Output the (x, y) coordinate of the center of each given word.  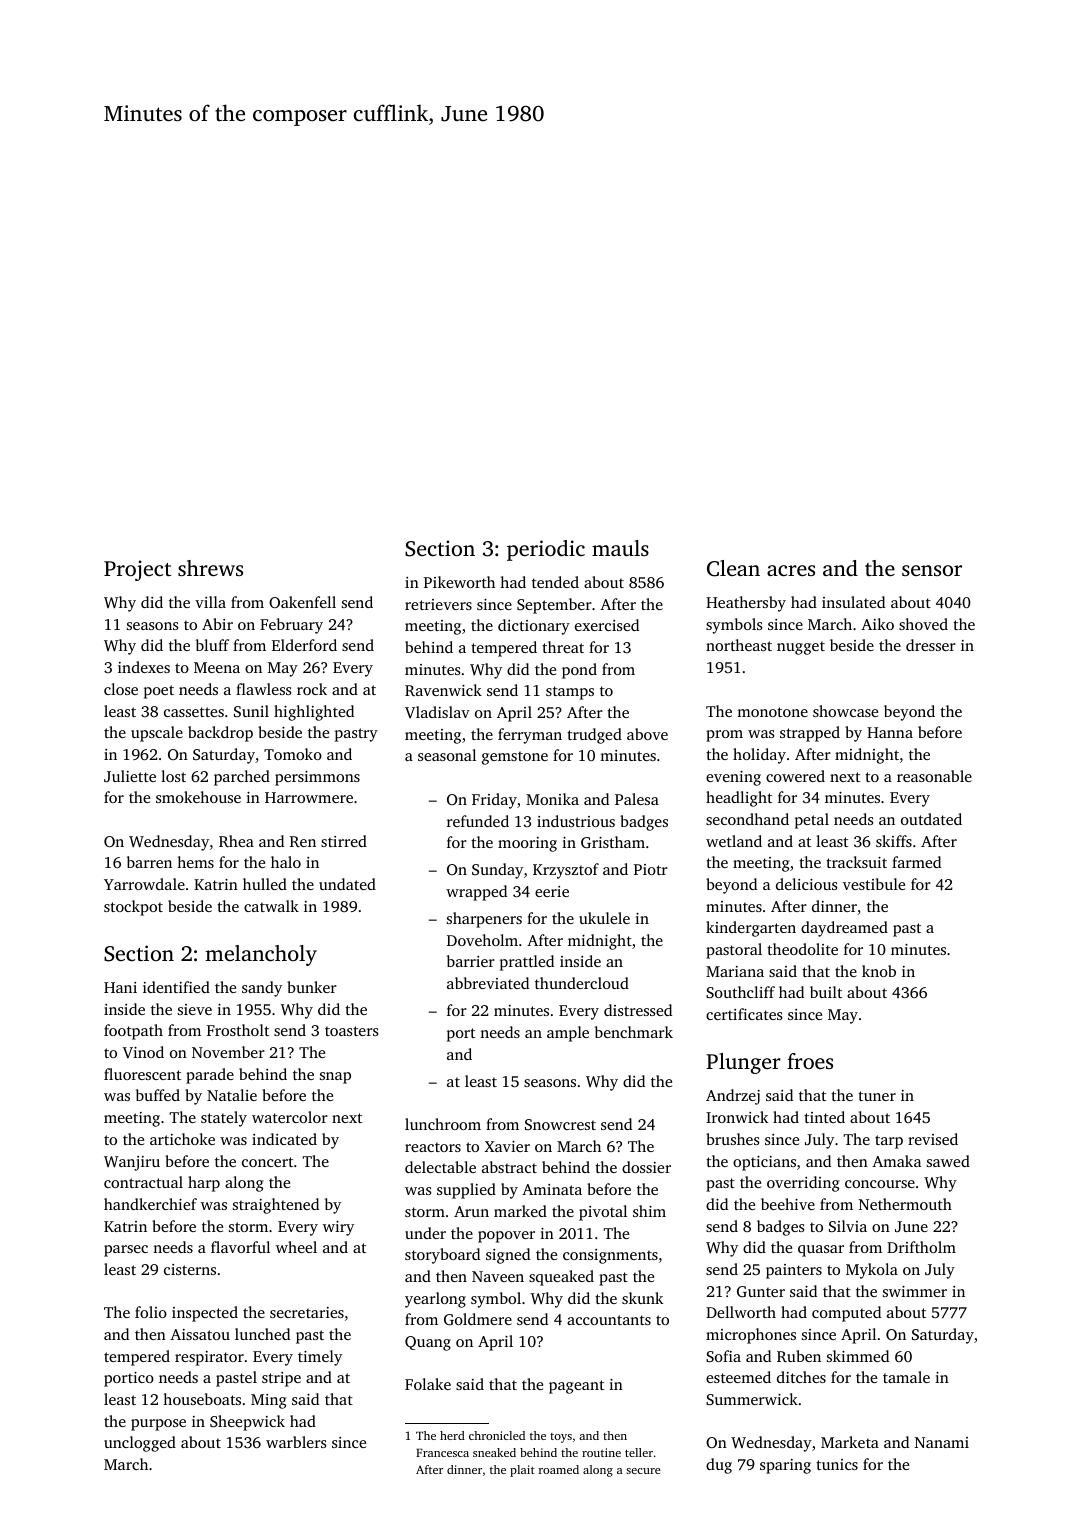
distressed (638, 1010)
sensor (932, 570)
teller (639, 1452)
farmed (916, 862)
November (228, 1052)
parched (242, 778)
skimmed (858, 1356)
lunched (262, 1334)
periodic (546, 550)
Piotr (651, 869)
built (826, 992)
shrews (210, 568)
